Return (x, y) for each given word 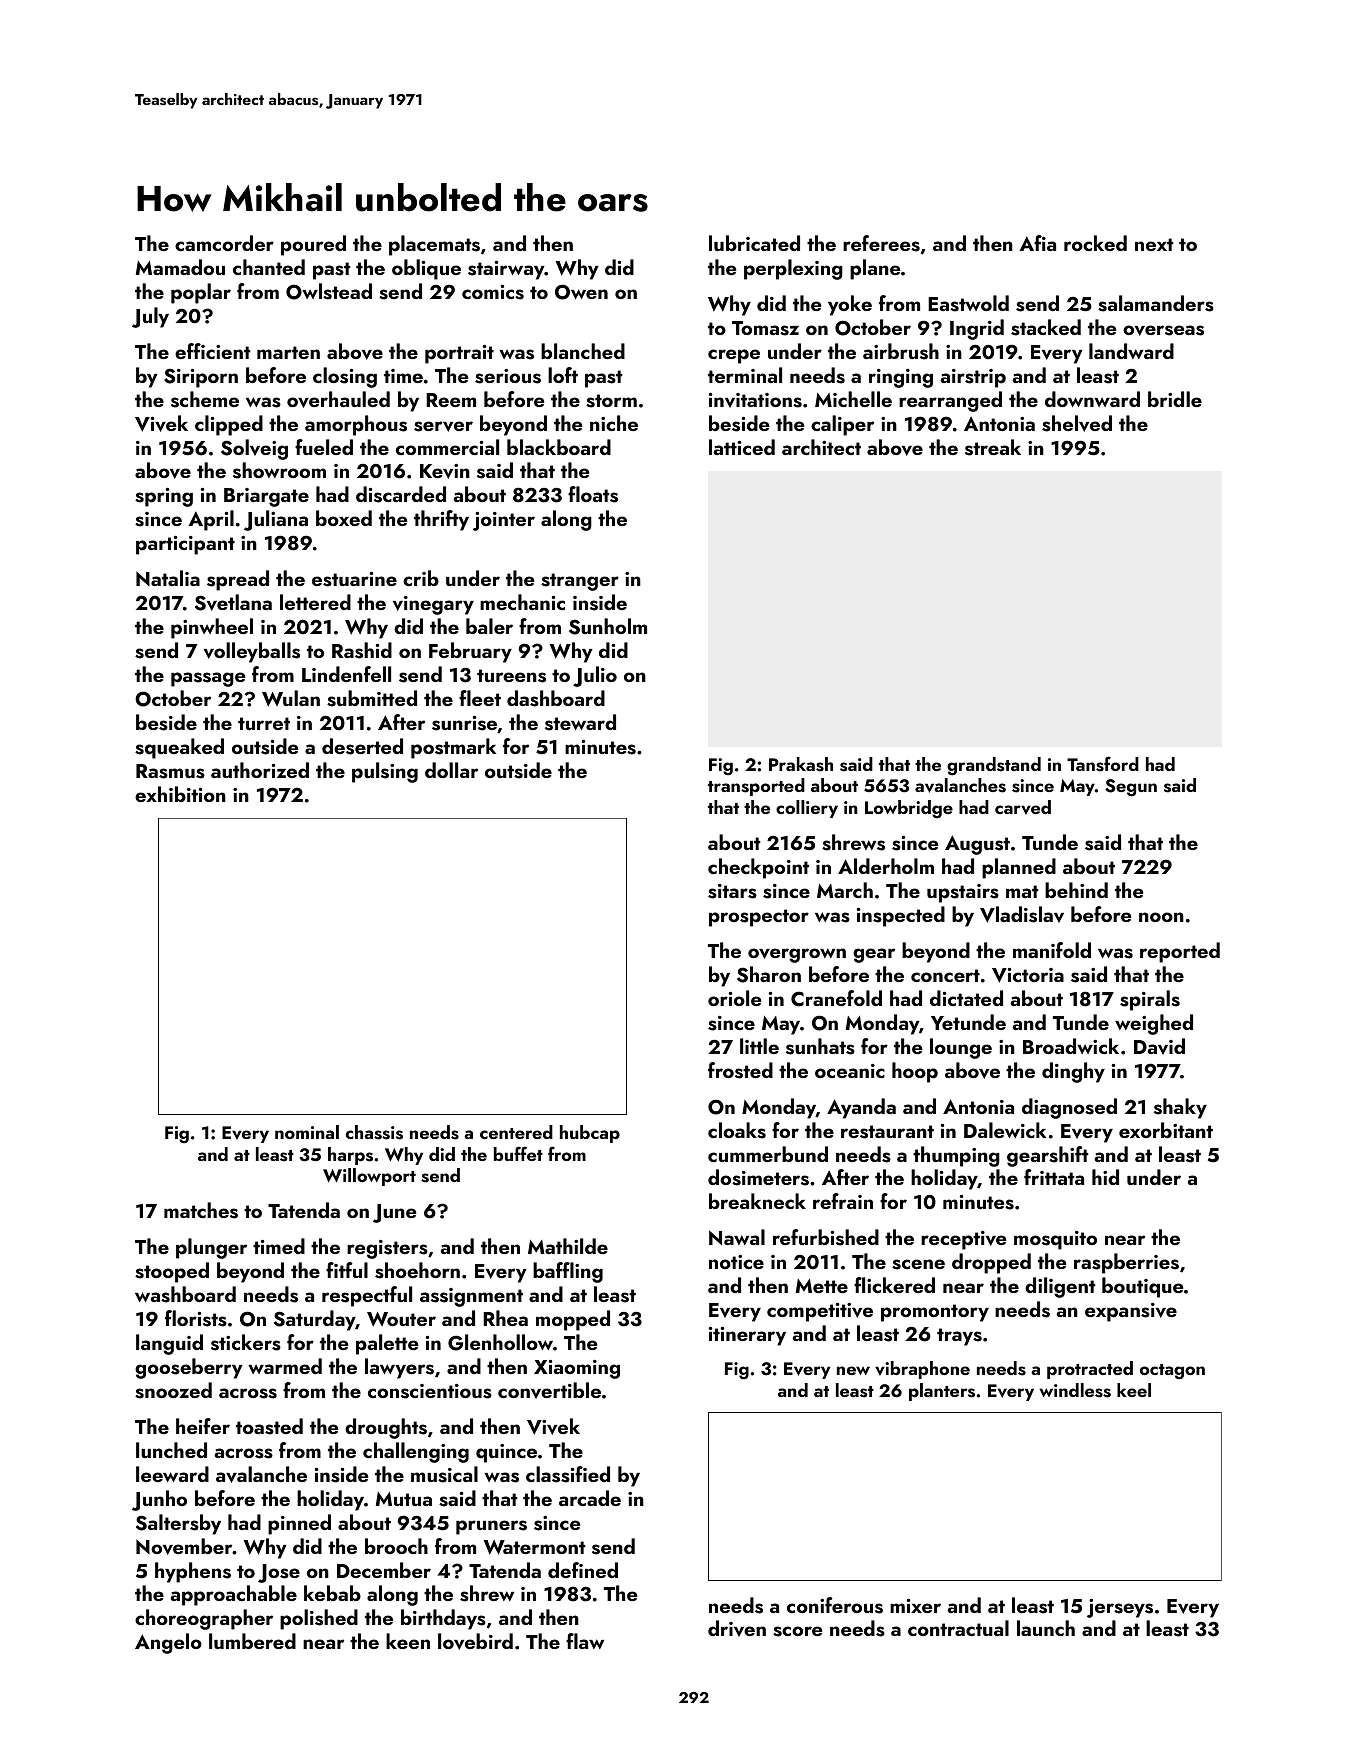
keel (1134, 1390)
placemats (434, 245)
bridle (1175, 399)
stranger (580, 582)
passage (208, 679)
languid (169, 1344)
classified (568, 1474)
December (384, 1570)
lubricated (754, 243)
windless (1075, 1390)
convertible (549, 1390)
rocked (1095, 243)
